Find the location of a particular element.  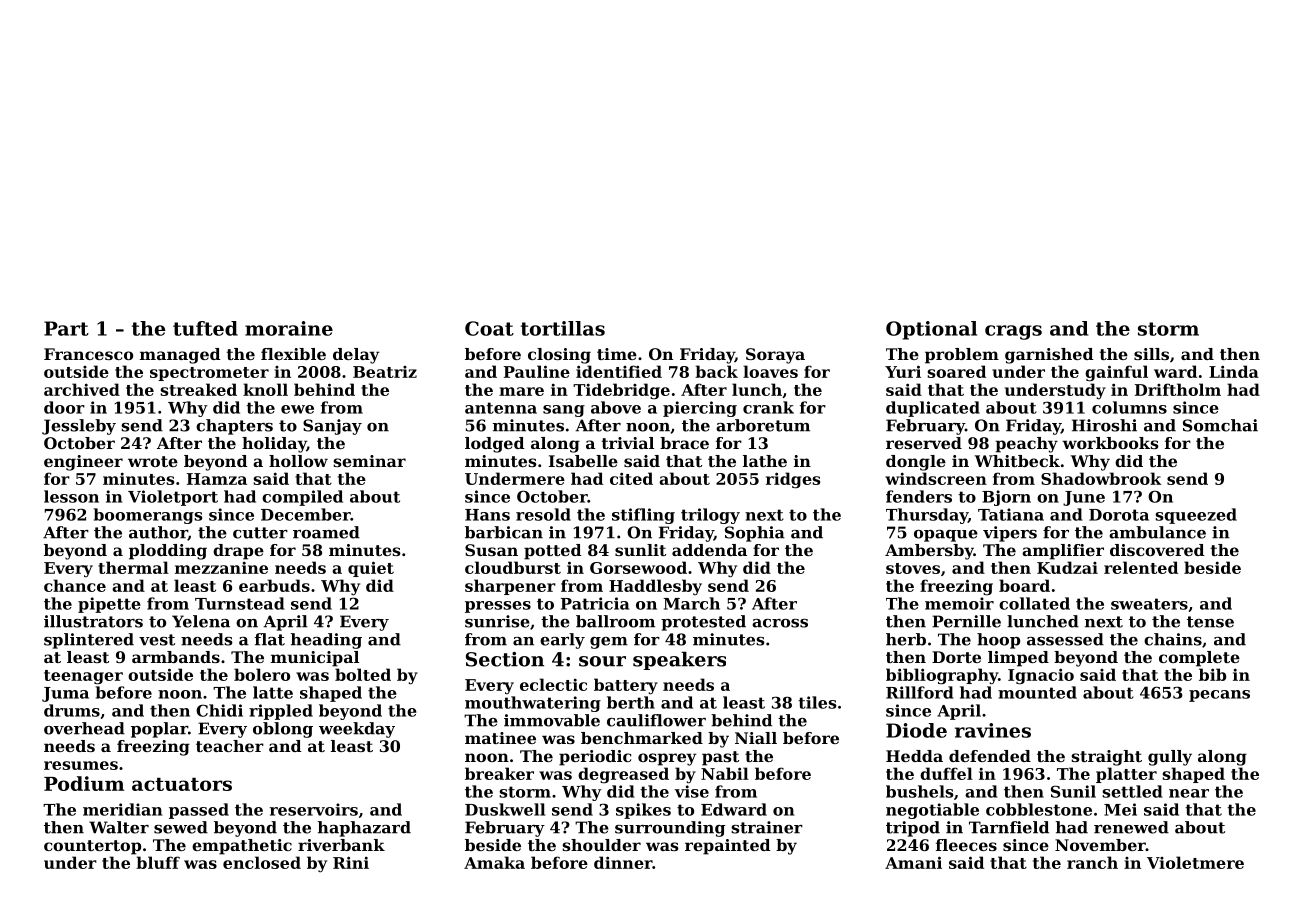

stifling is located at coordinates (643, 516).
